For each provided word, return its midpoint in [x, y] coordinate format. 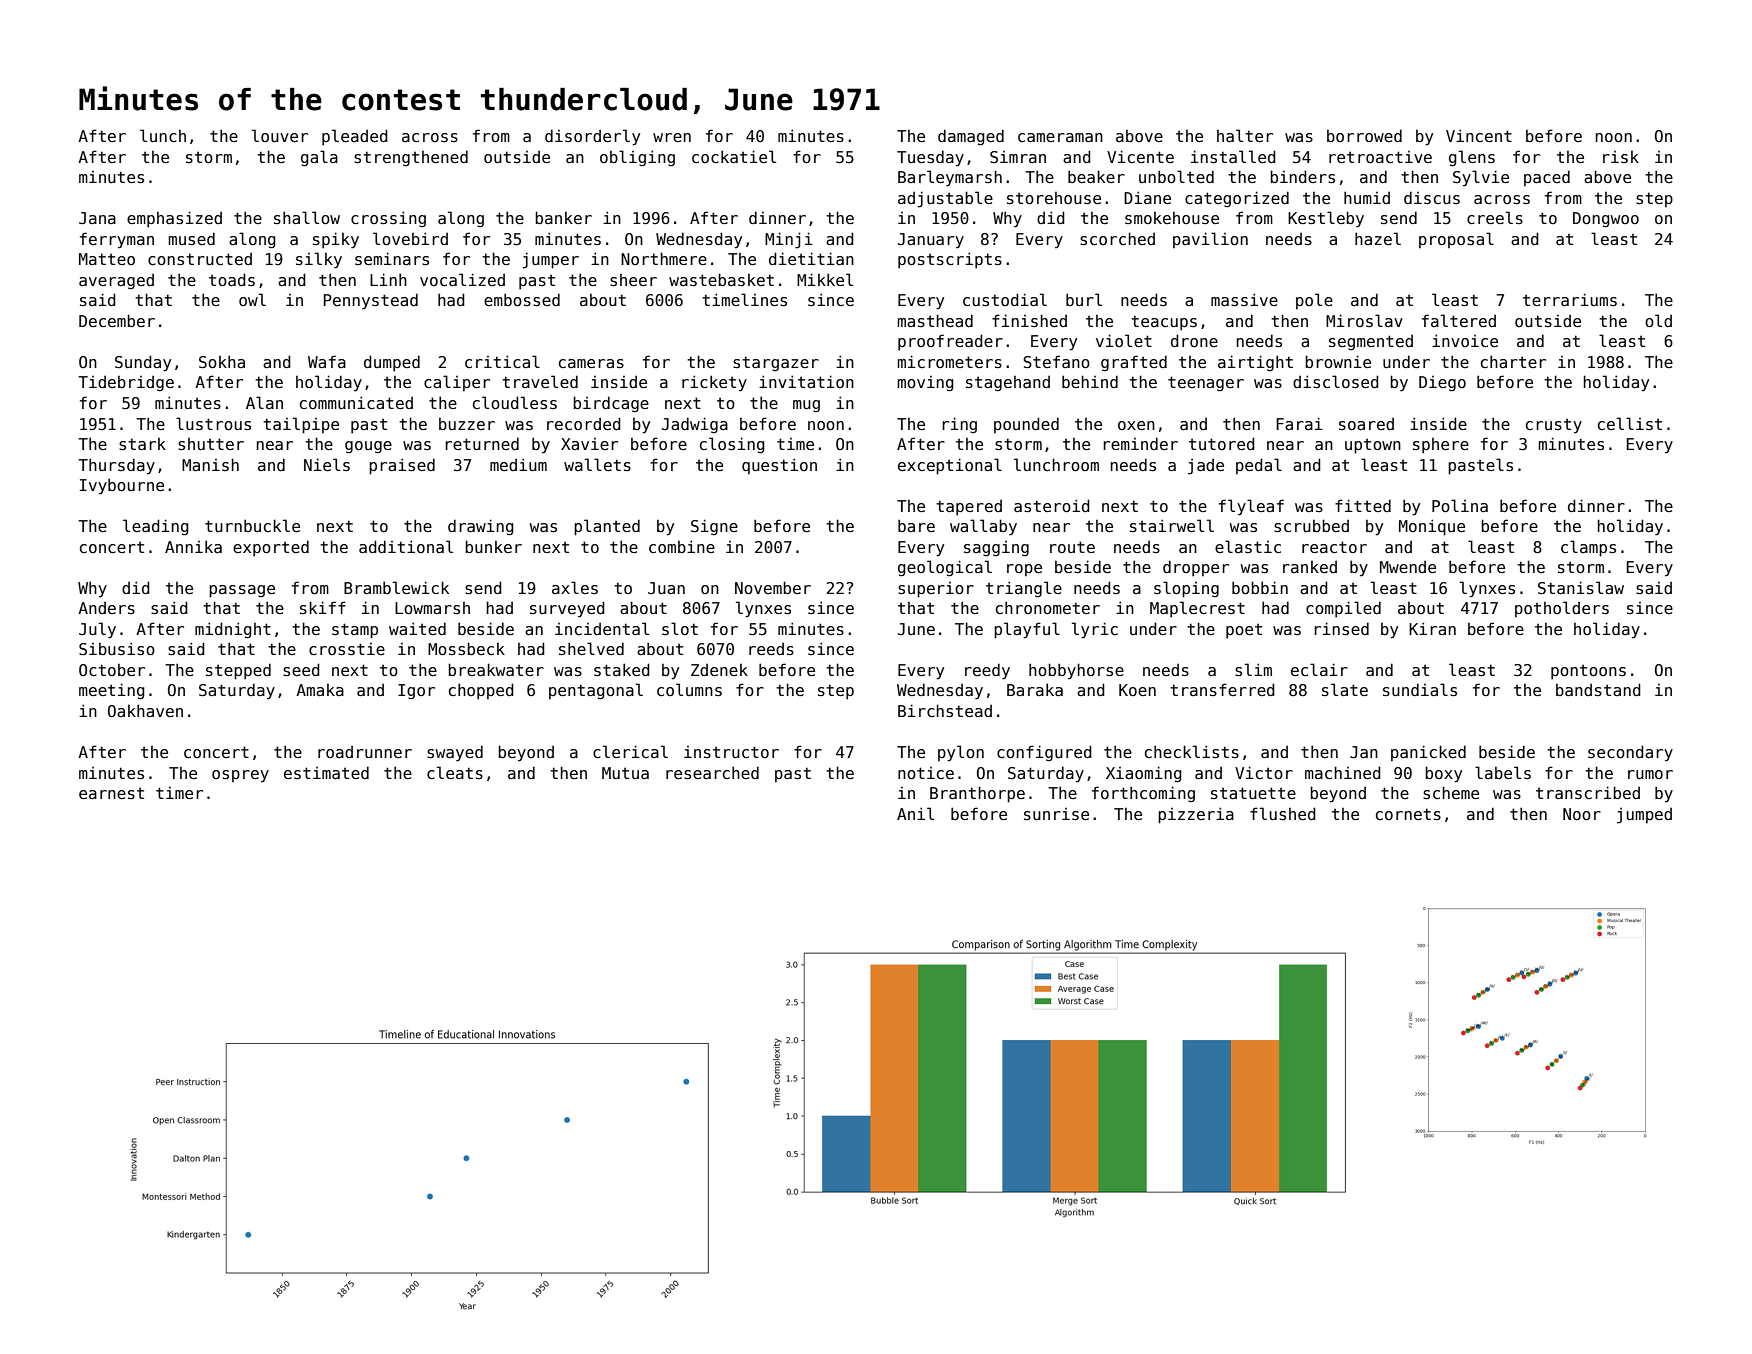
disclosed [1336, 382]
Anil [915, 813]
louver [280, 135]
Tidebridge [126, 384]
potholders [1562, 609]
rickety [714, 383]
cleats [455, 772]
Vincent [1479, 135]
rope [1024, 570]
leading [156, 527]
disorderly [592, 137]
